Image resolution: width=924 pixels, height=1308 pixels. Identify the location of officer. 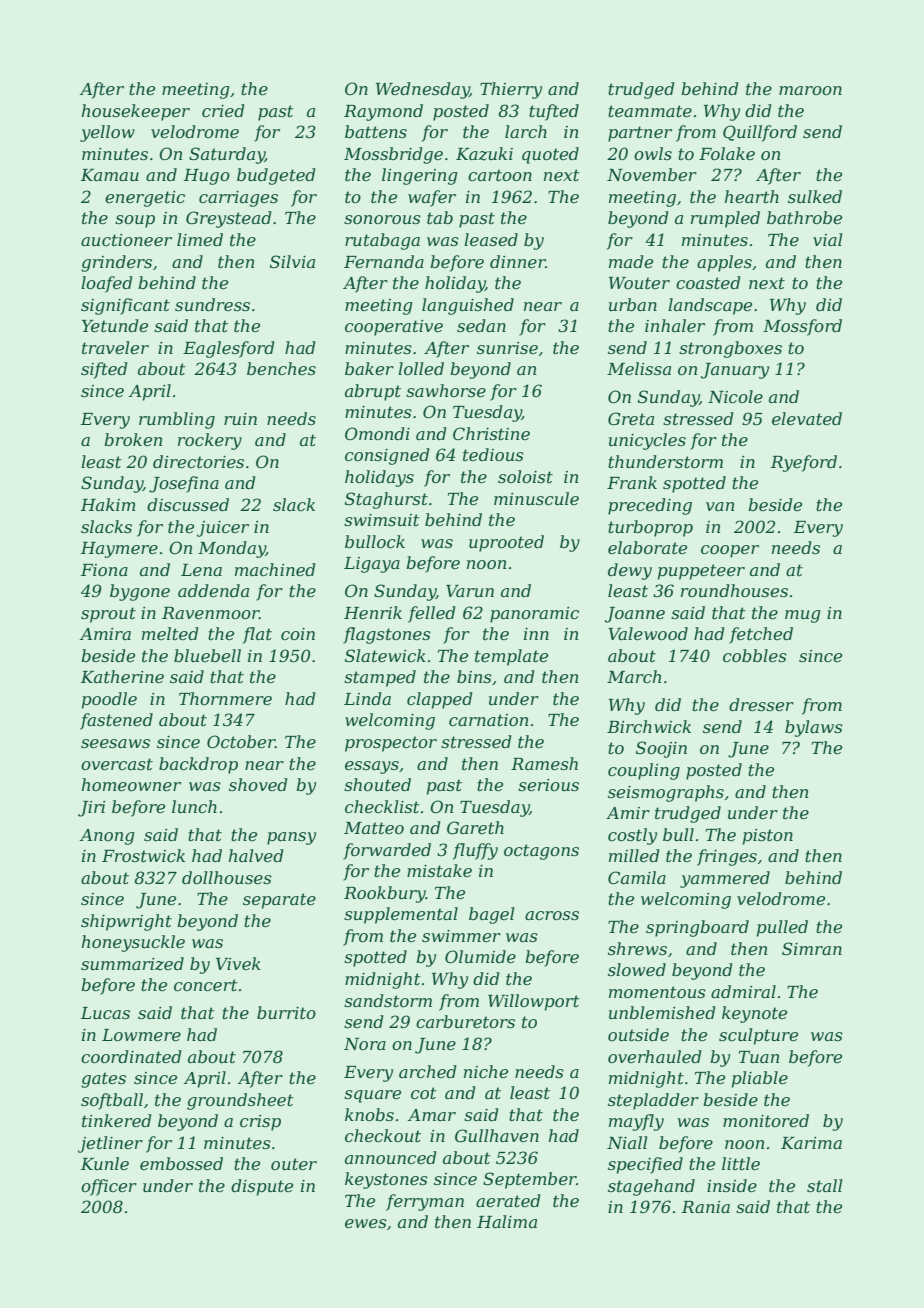
(109, 1187).
